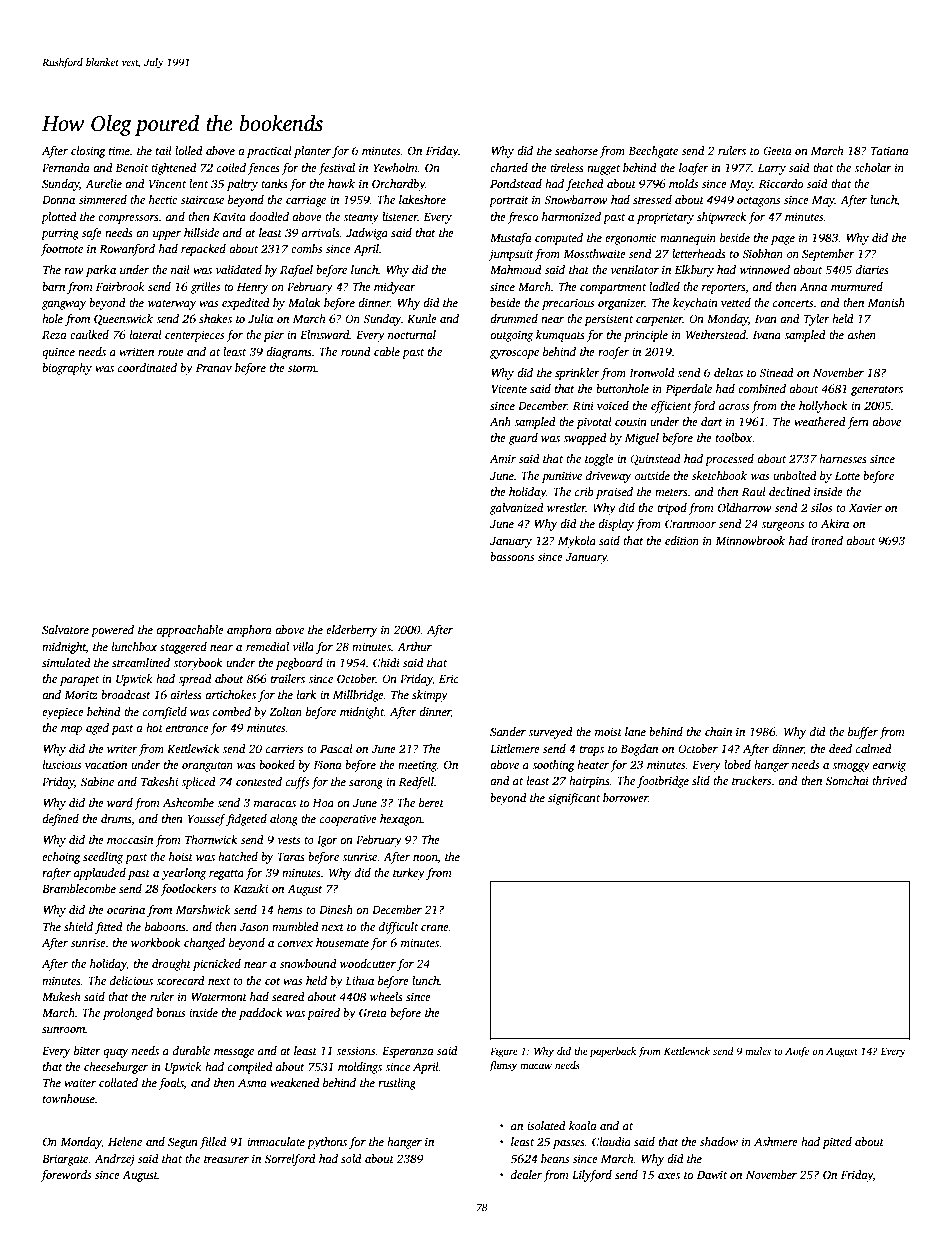 The width and height of the page is (952, 1233). Describe the element at coordinates (576, 150) in the page. I see `seahorse` at that location.
